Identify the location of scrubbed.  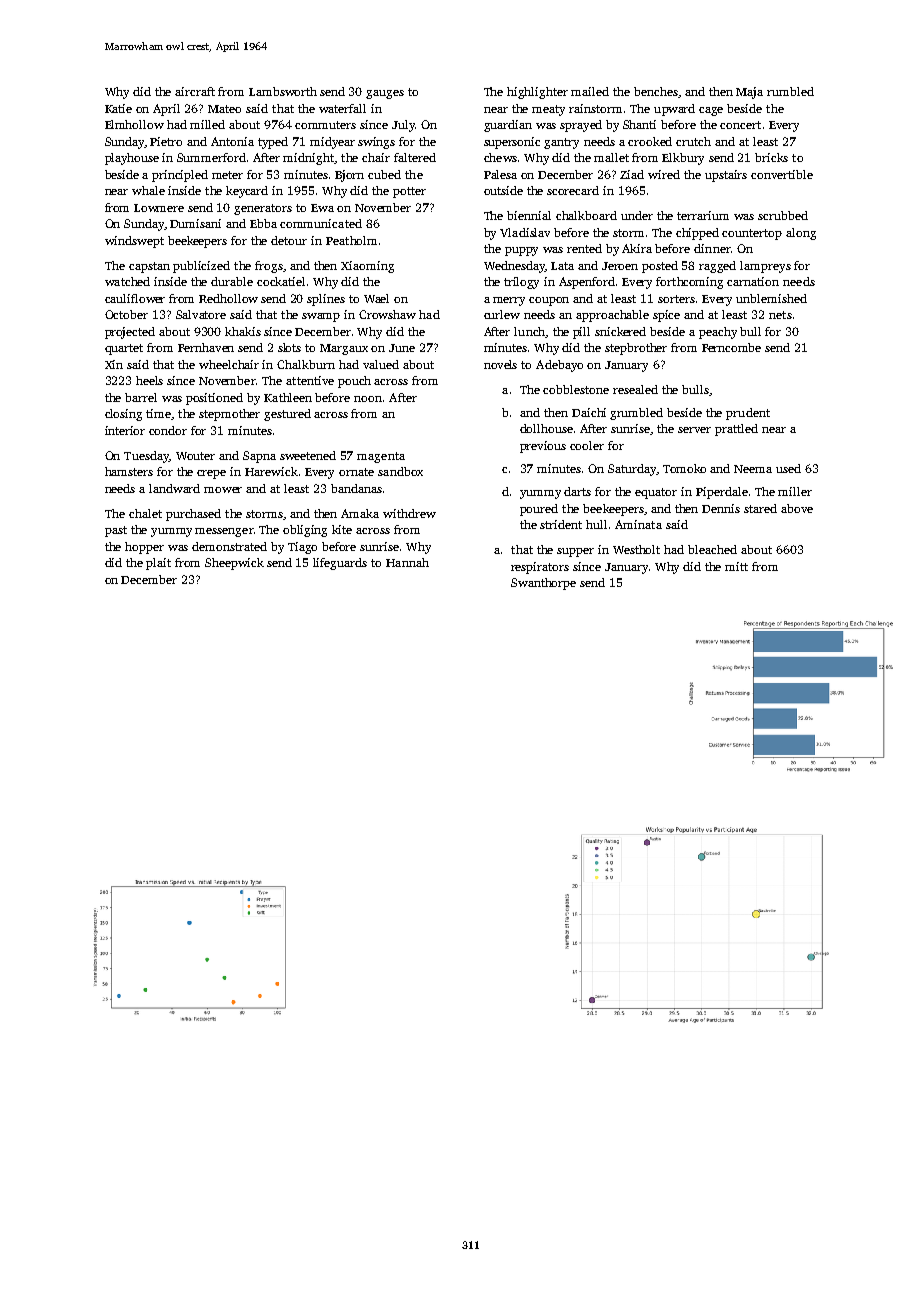
(783, 215).
